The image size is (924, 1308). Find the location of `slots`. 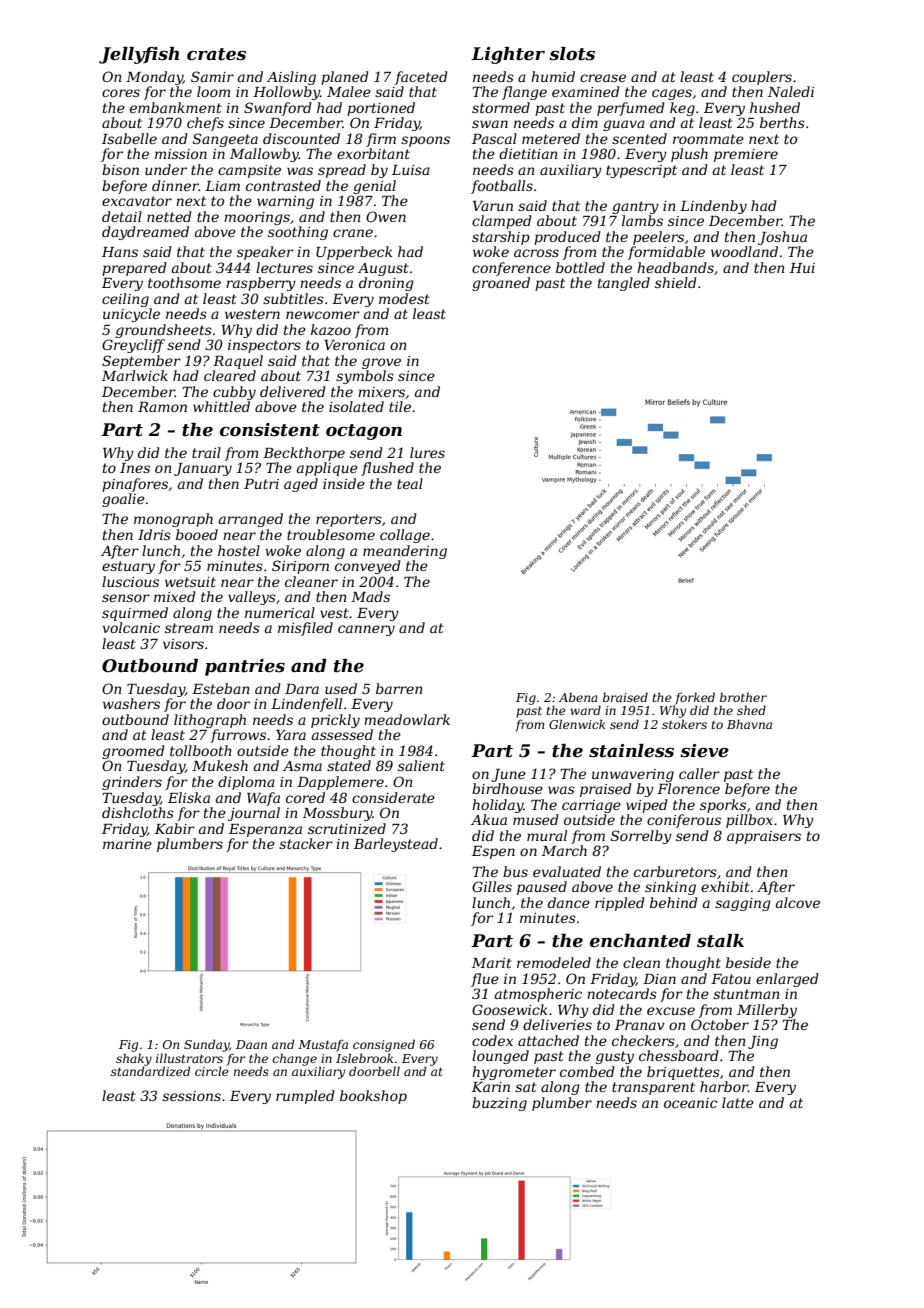

slots is located at coordinates (572, 54).
